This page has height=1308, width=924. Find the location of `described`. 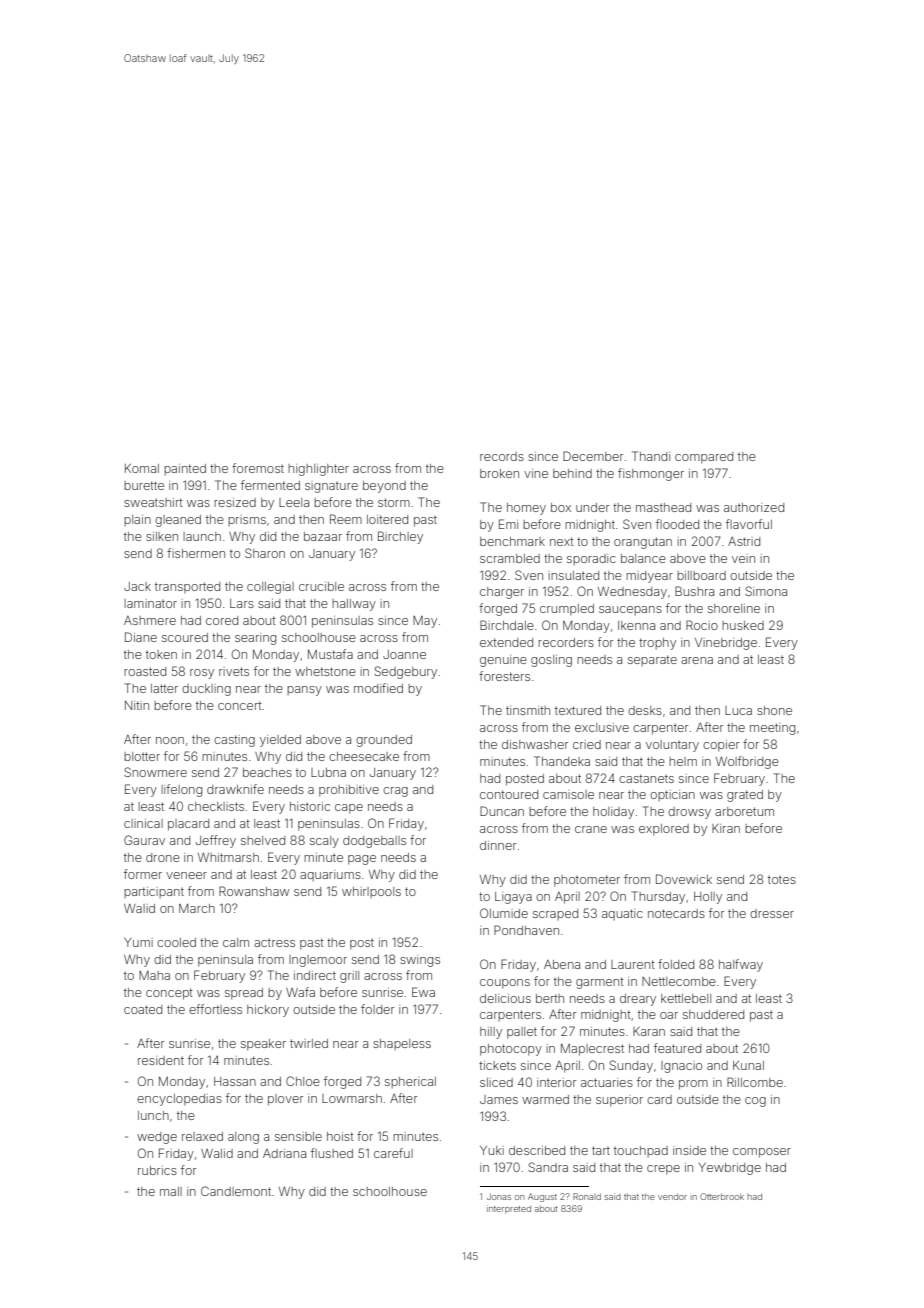

described is located at coordinates (537, 1150).
